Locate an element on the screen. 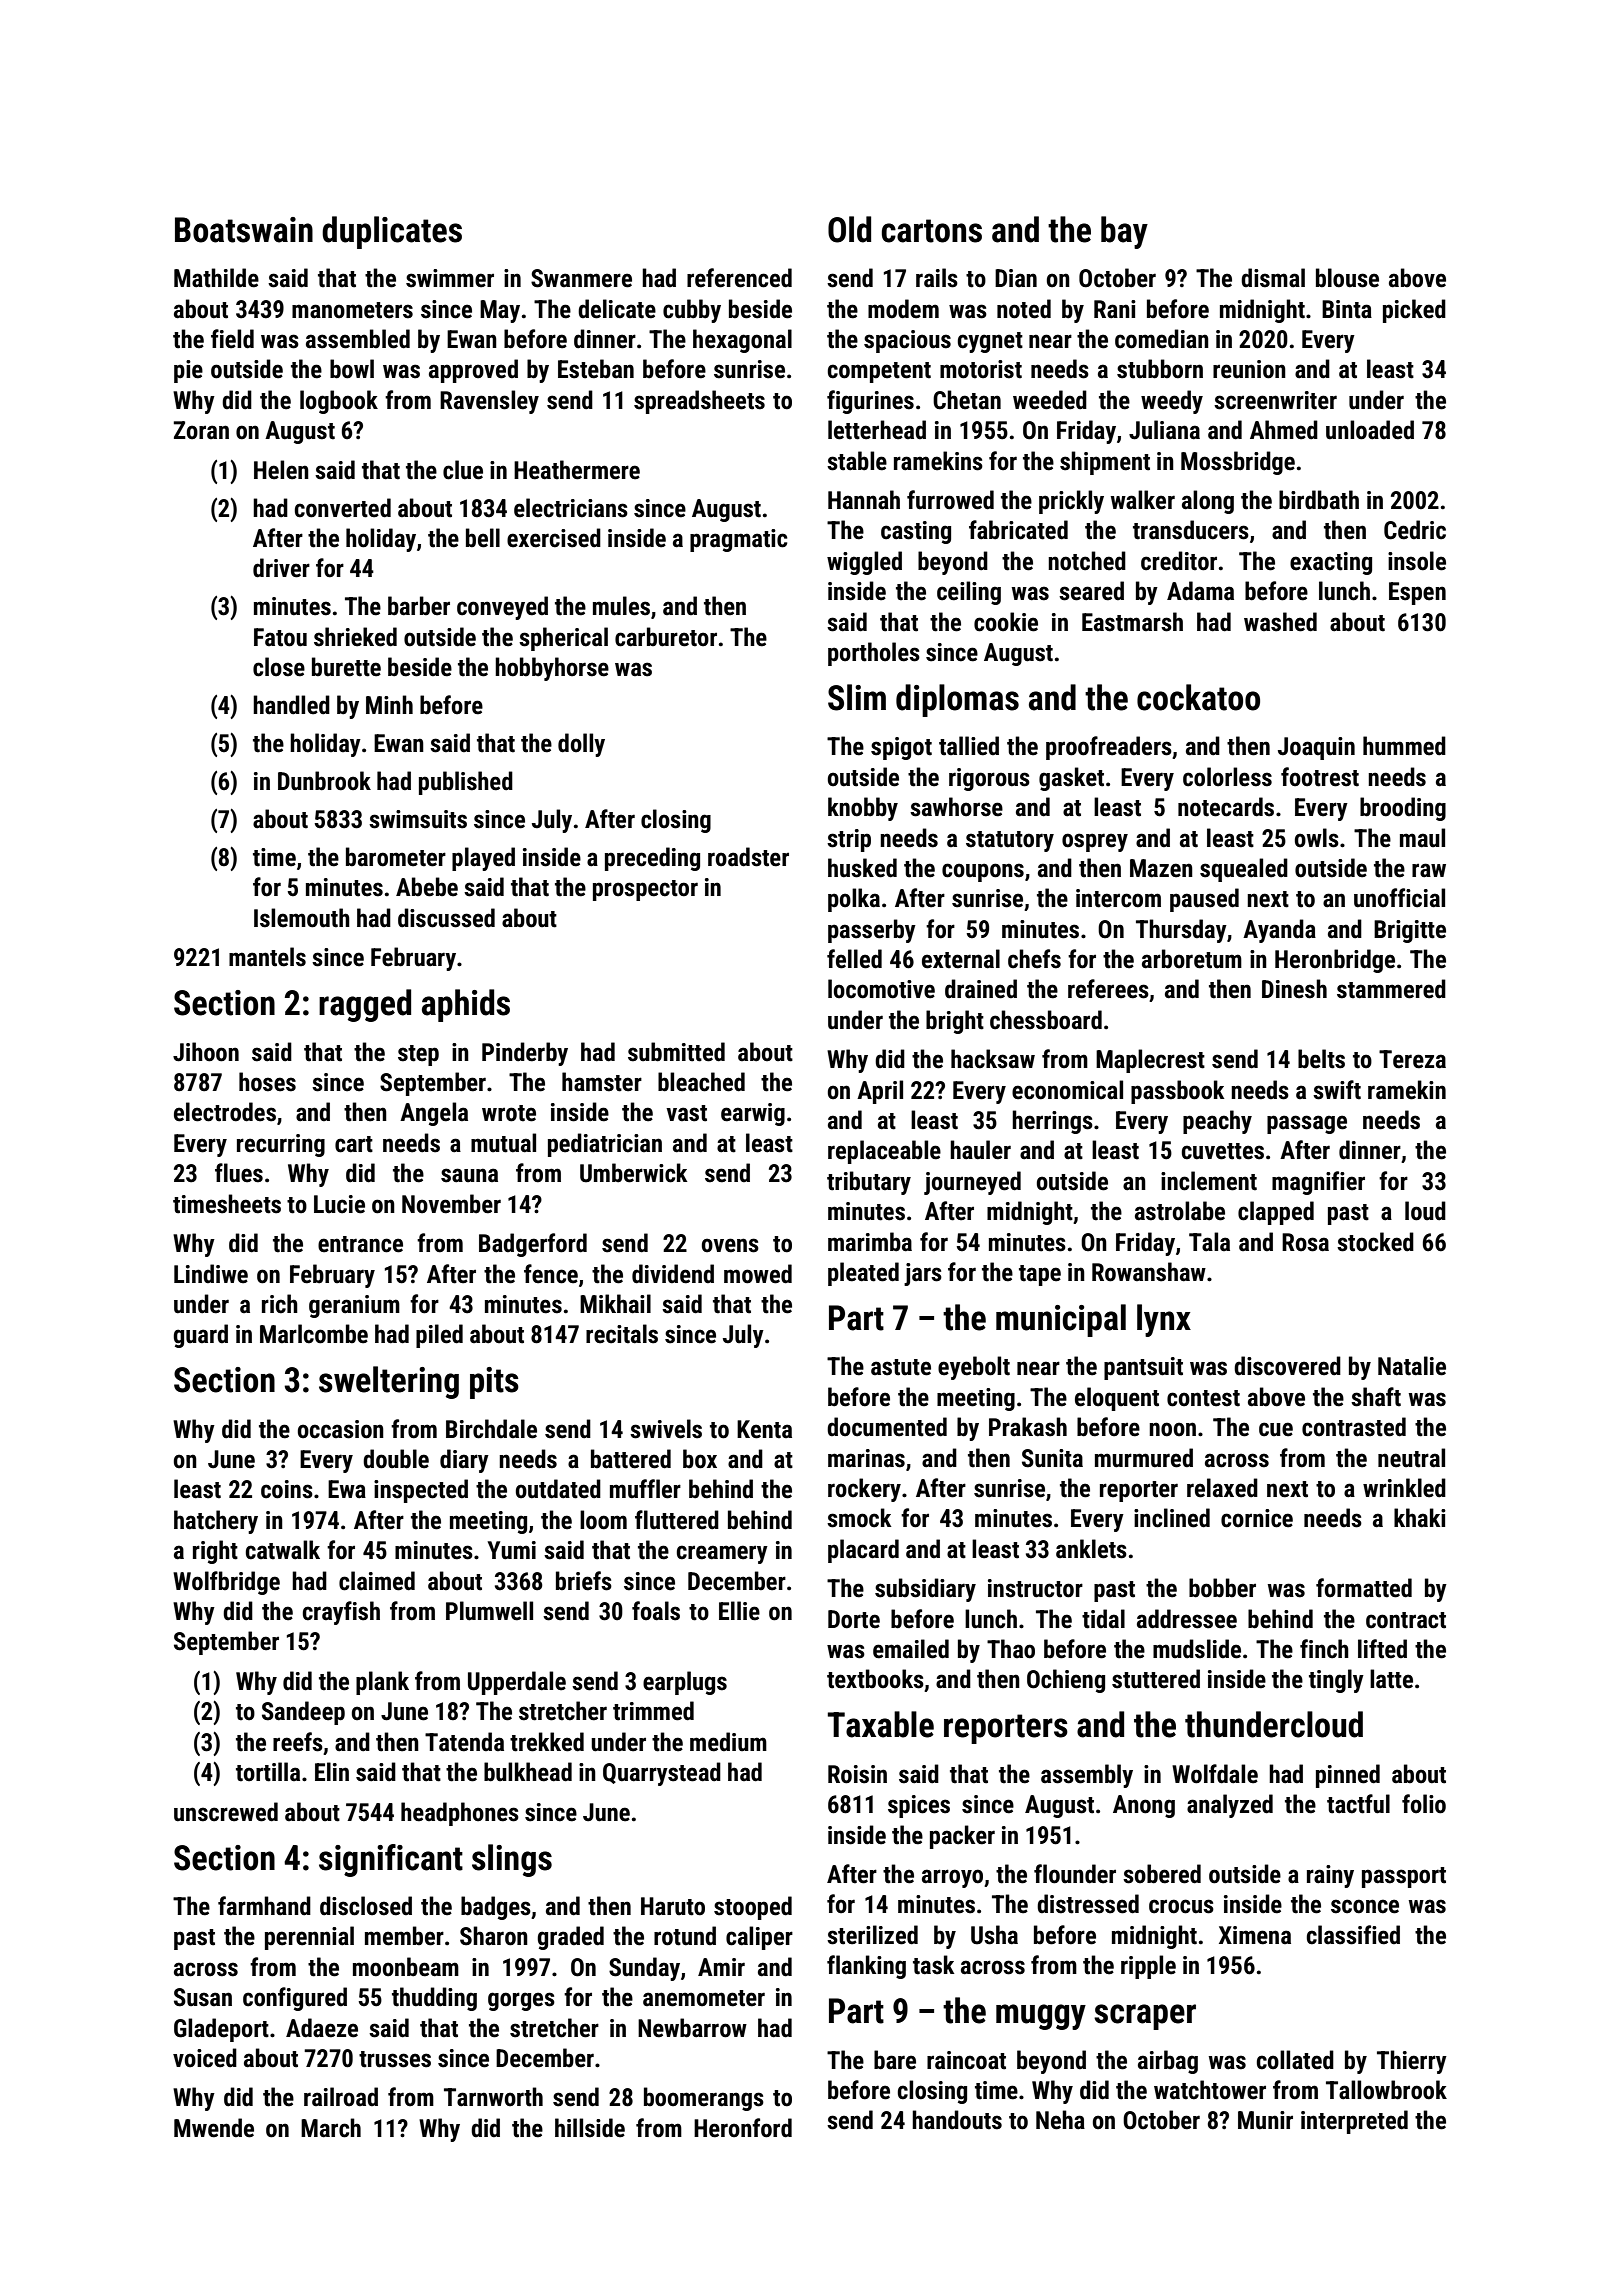 This screenshot has width=1620, height=2292. Tereza is located at coordinates (1412, 1059).
